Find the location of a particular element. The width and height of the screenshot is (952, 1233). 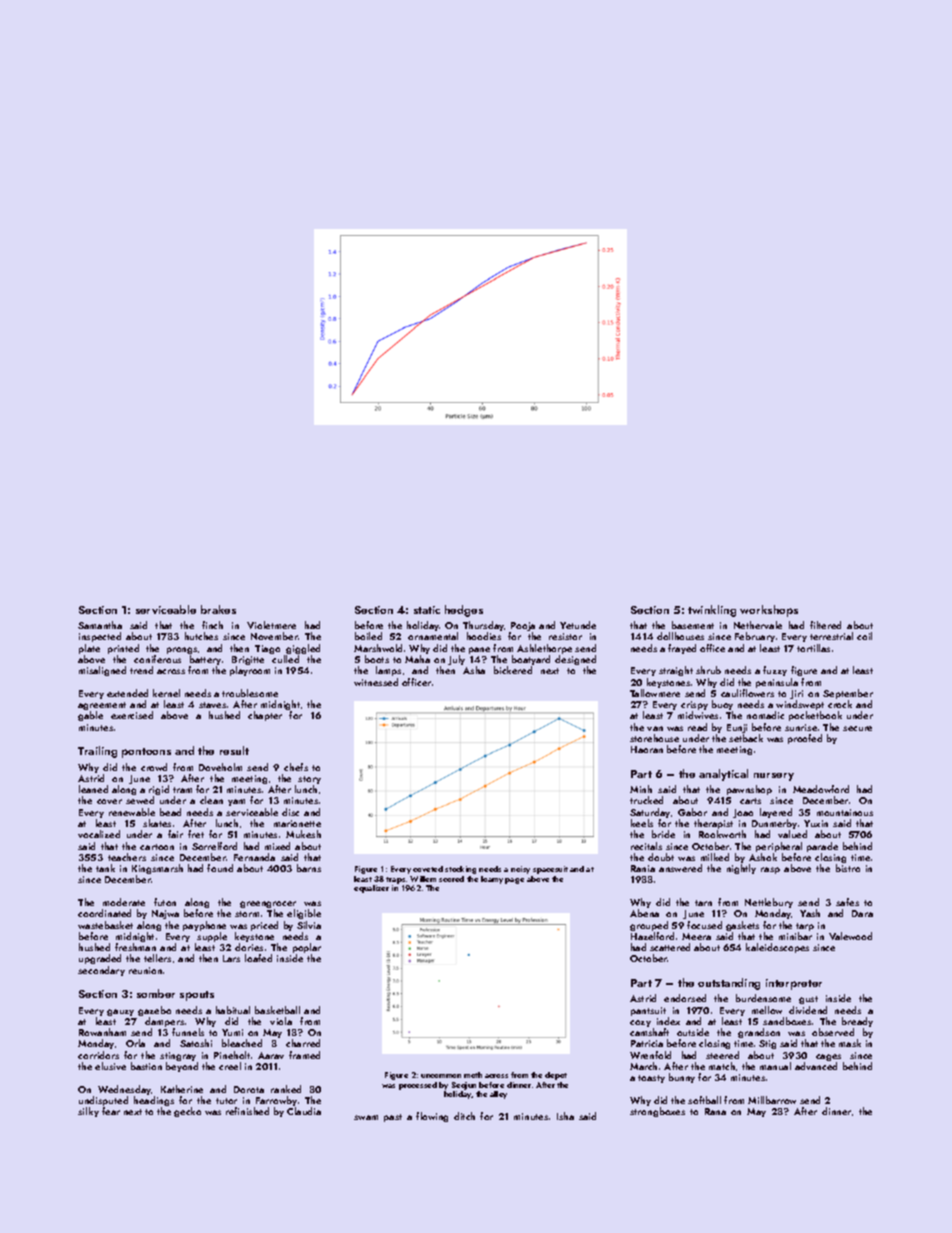

undisputed is located at coordinates (103, 1101).
